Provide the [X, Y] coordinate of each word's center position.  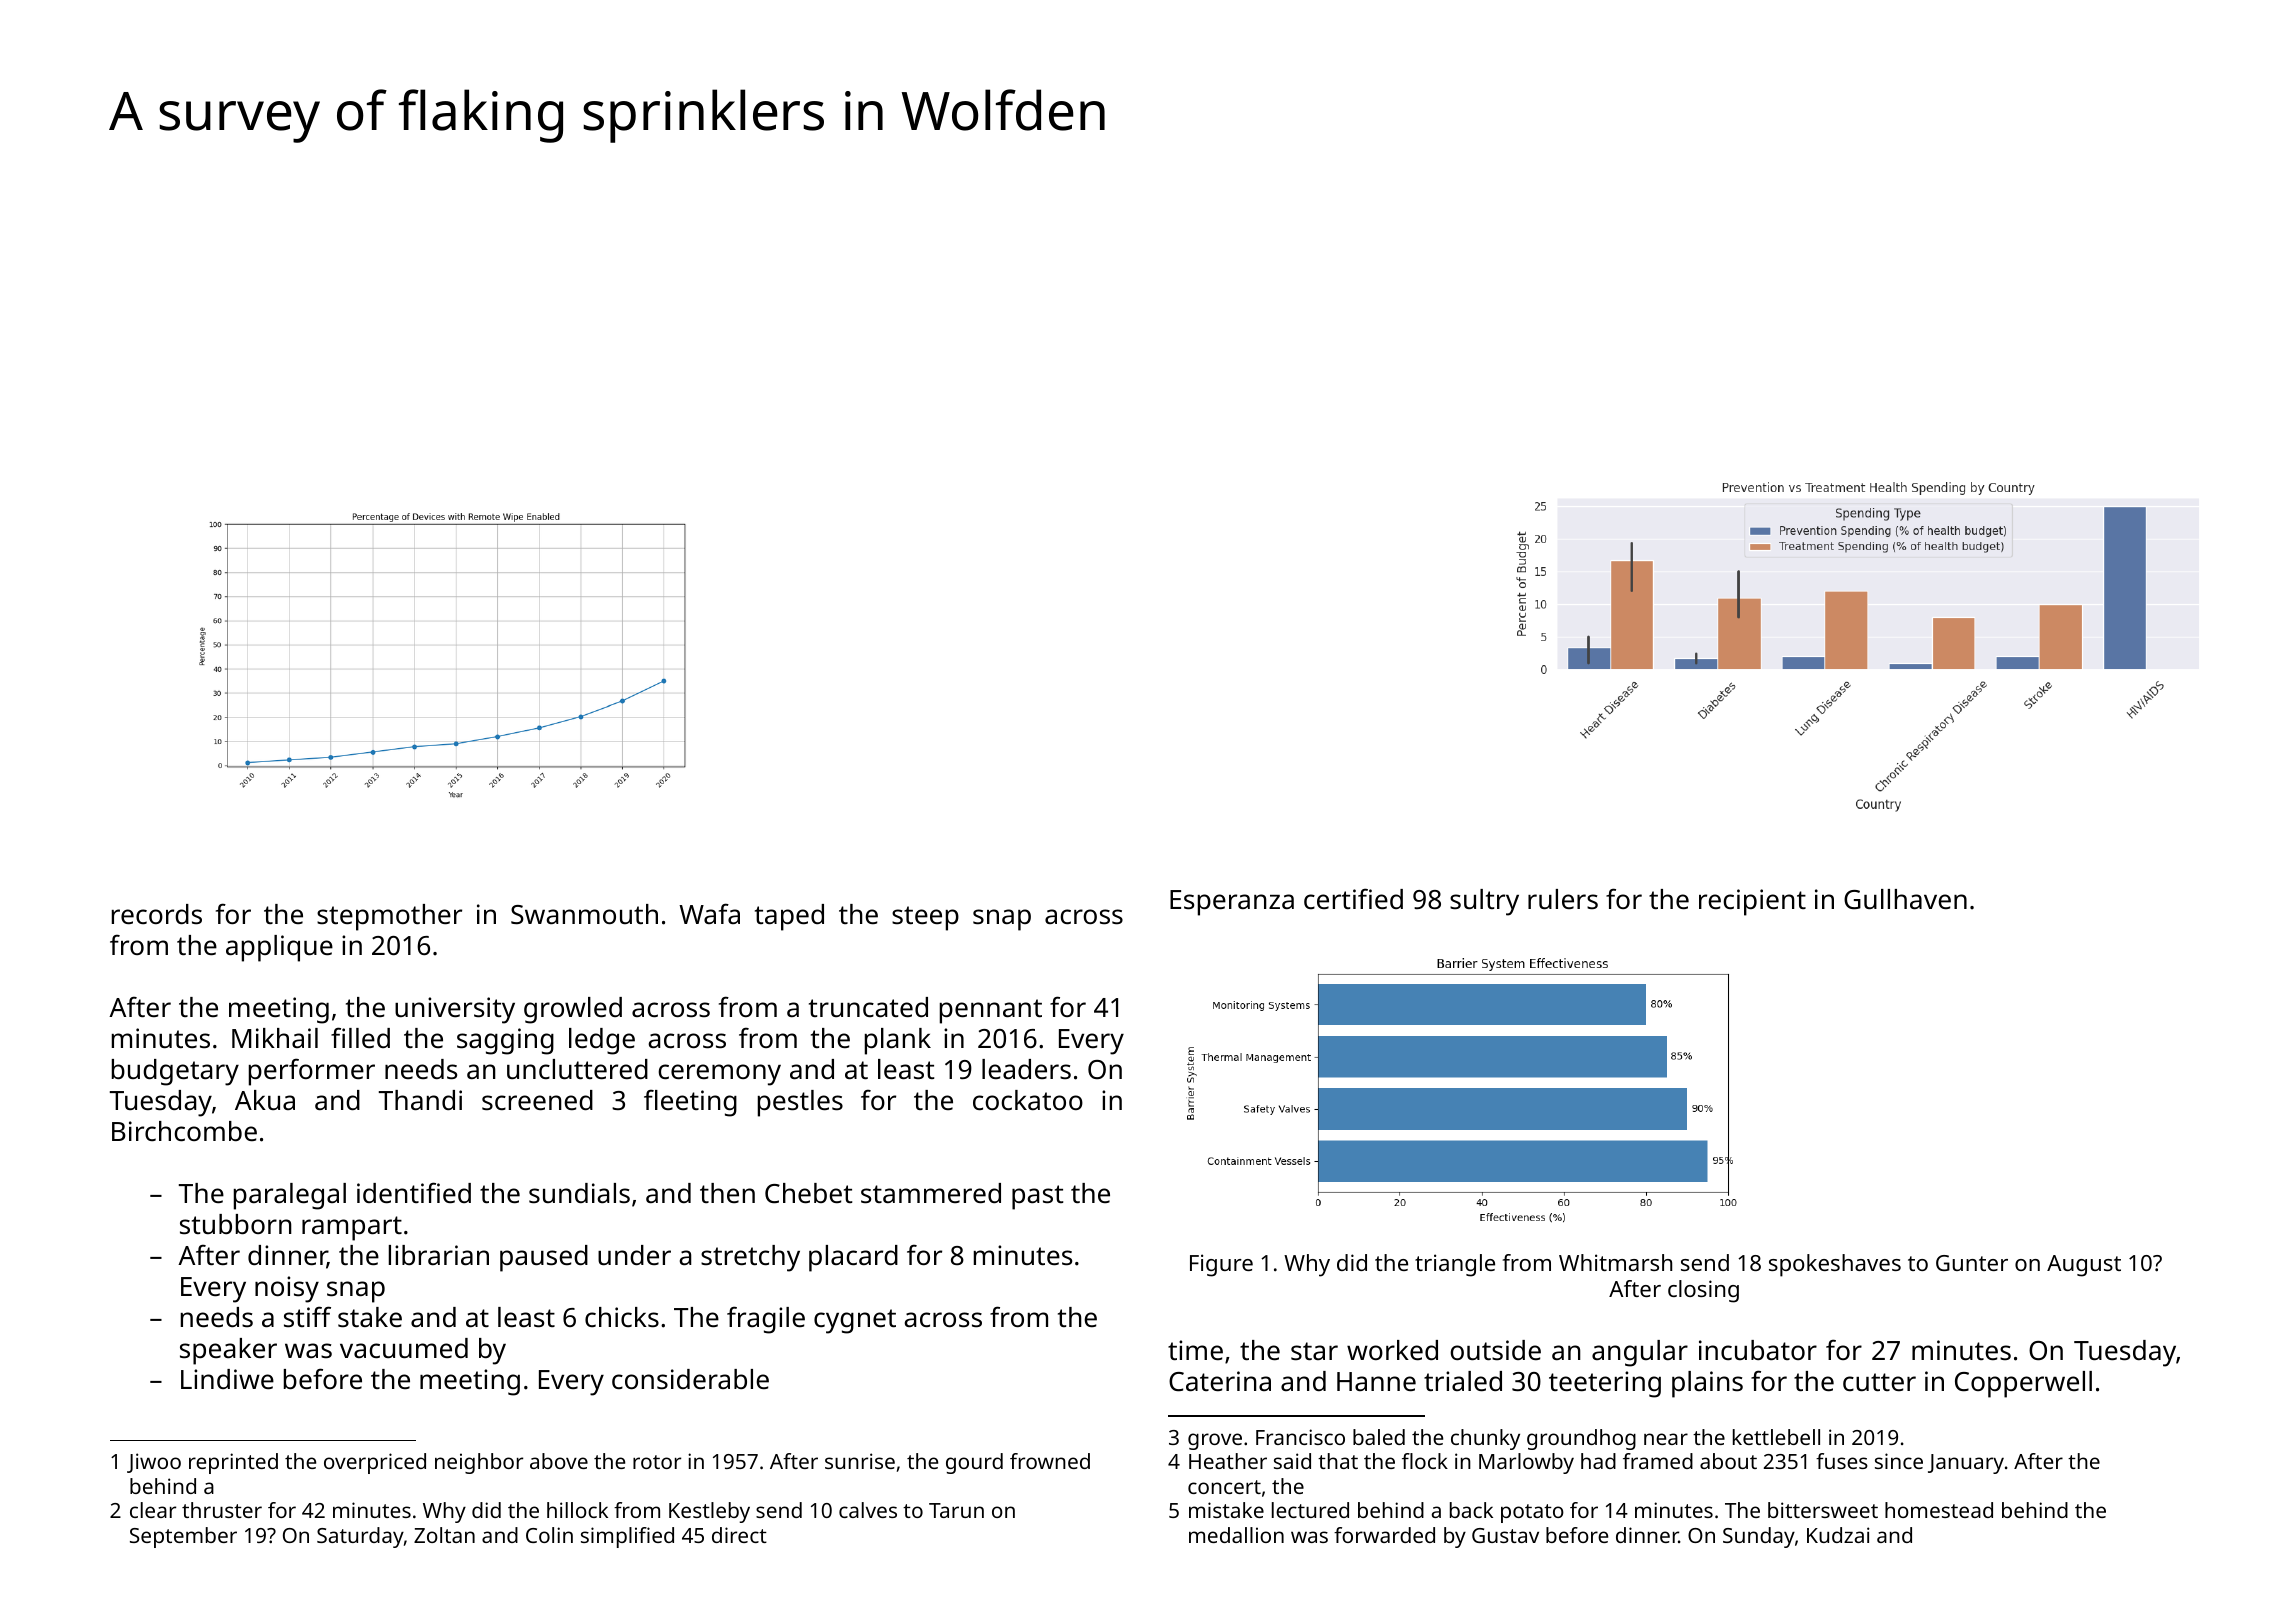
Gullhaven [1905, 899]
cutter [1879, 1382]
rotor [657, 1462]
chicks [622, 1317]
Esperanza [1232, 903]
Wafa [709, 913]
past [1037, 1197]
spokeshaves [1835, 1265]
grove [1215, 1441]
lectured [1310, 1510]
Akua [265, 1100]
